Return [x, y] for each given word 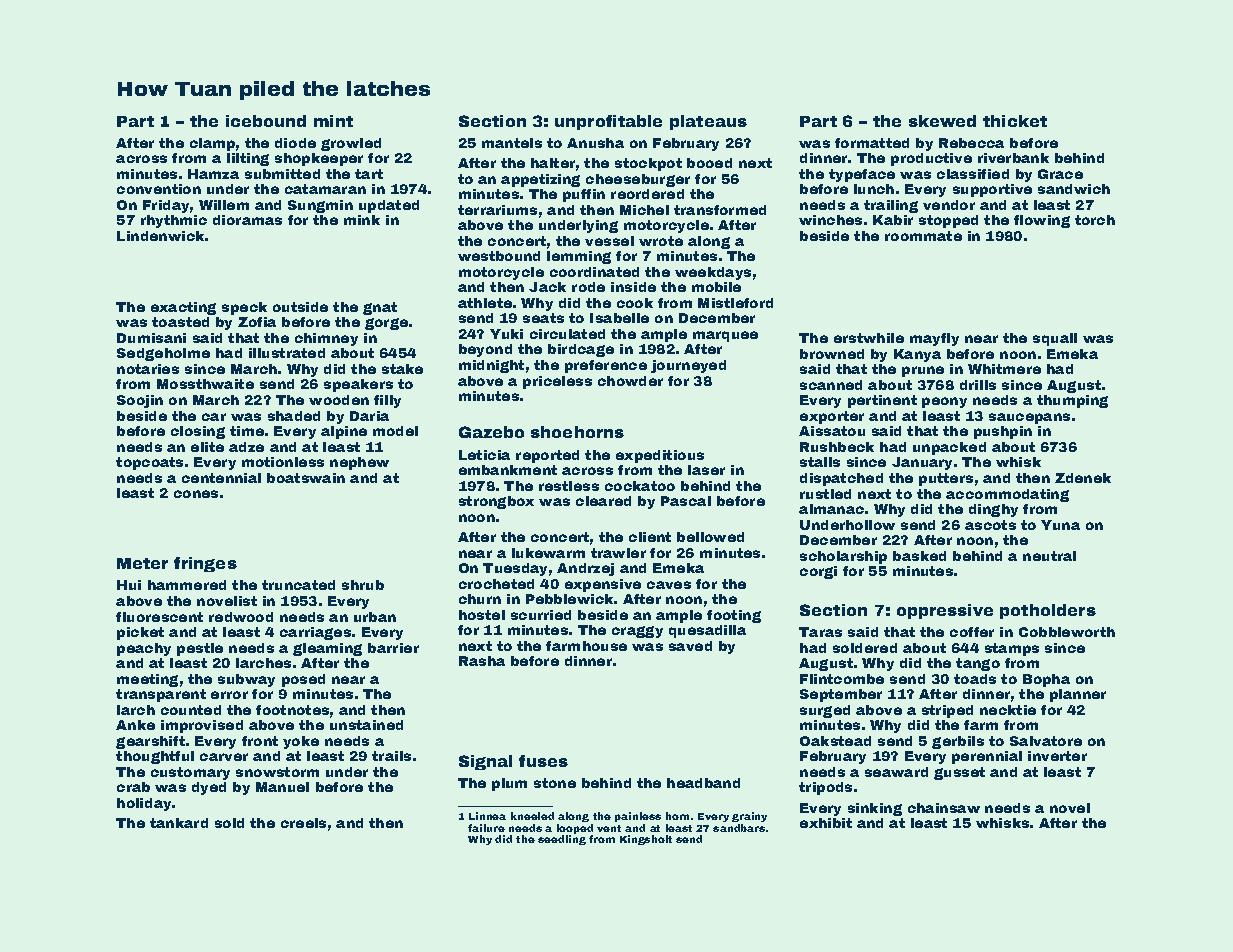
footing [734, 616]
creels [303, 823]
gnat [380, 308]
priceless [557, 382]
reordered [647, 194]
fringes [205, 564]
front [260, 741]
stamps [1012, 649]
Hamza [213, 174]
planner [1078, 695]
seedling [562, 840]
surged [825, 711]
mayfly [934, 339]
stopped [948, 221]
